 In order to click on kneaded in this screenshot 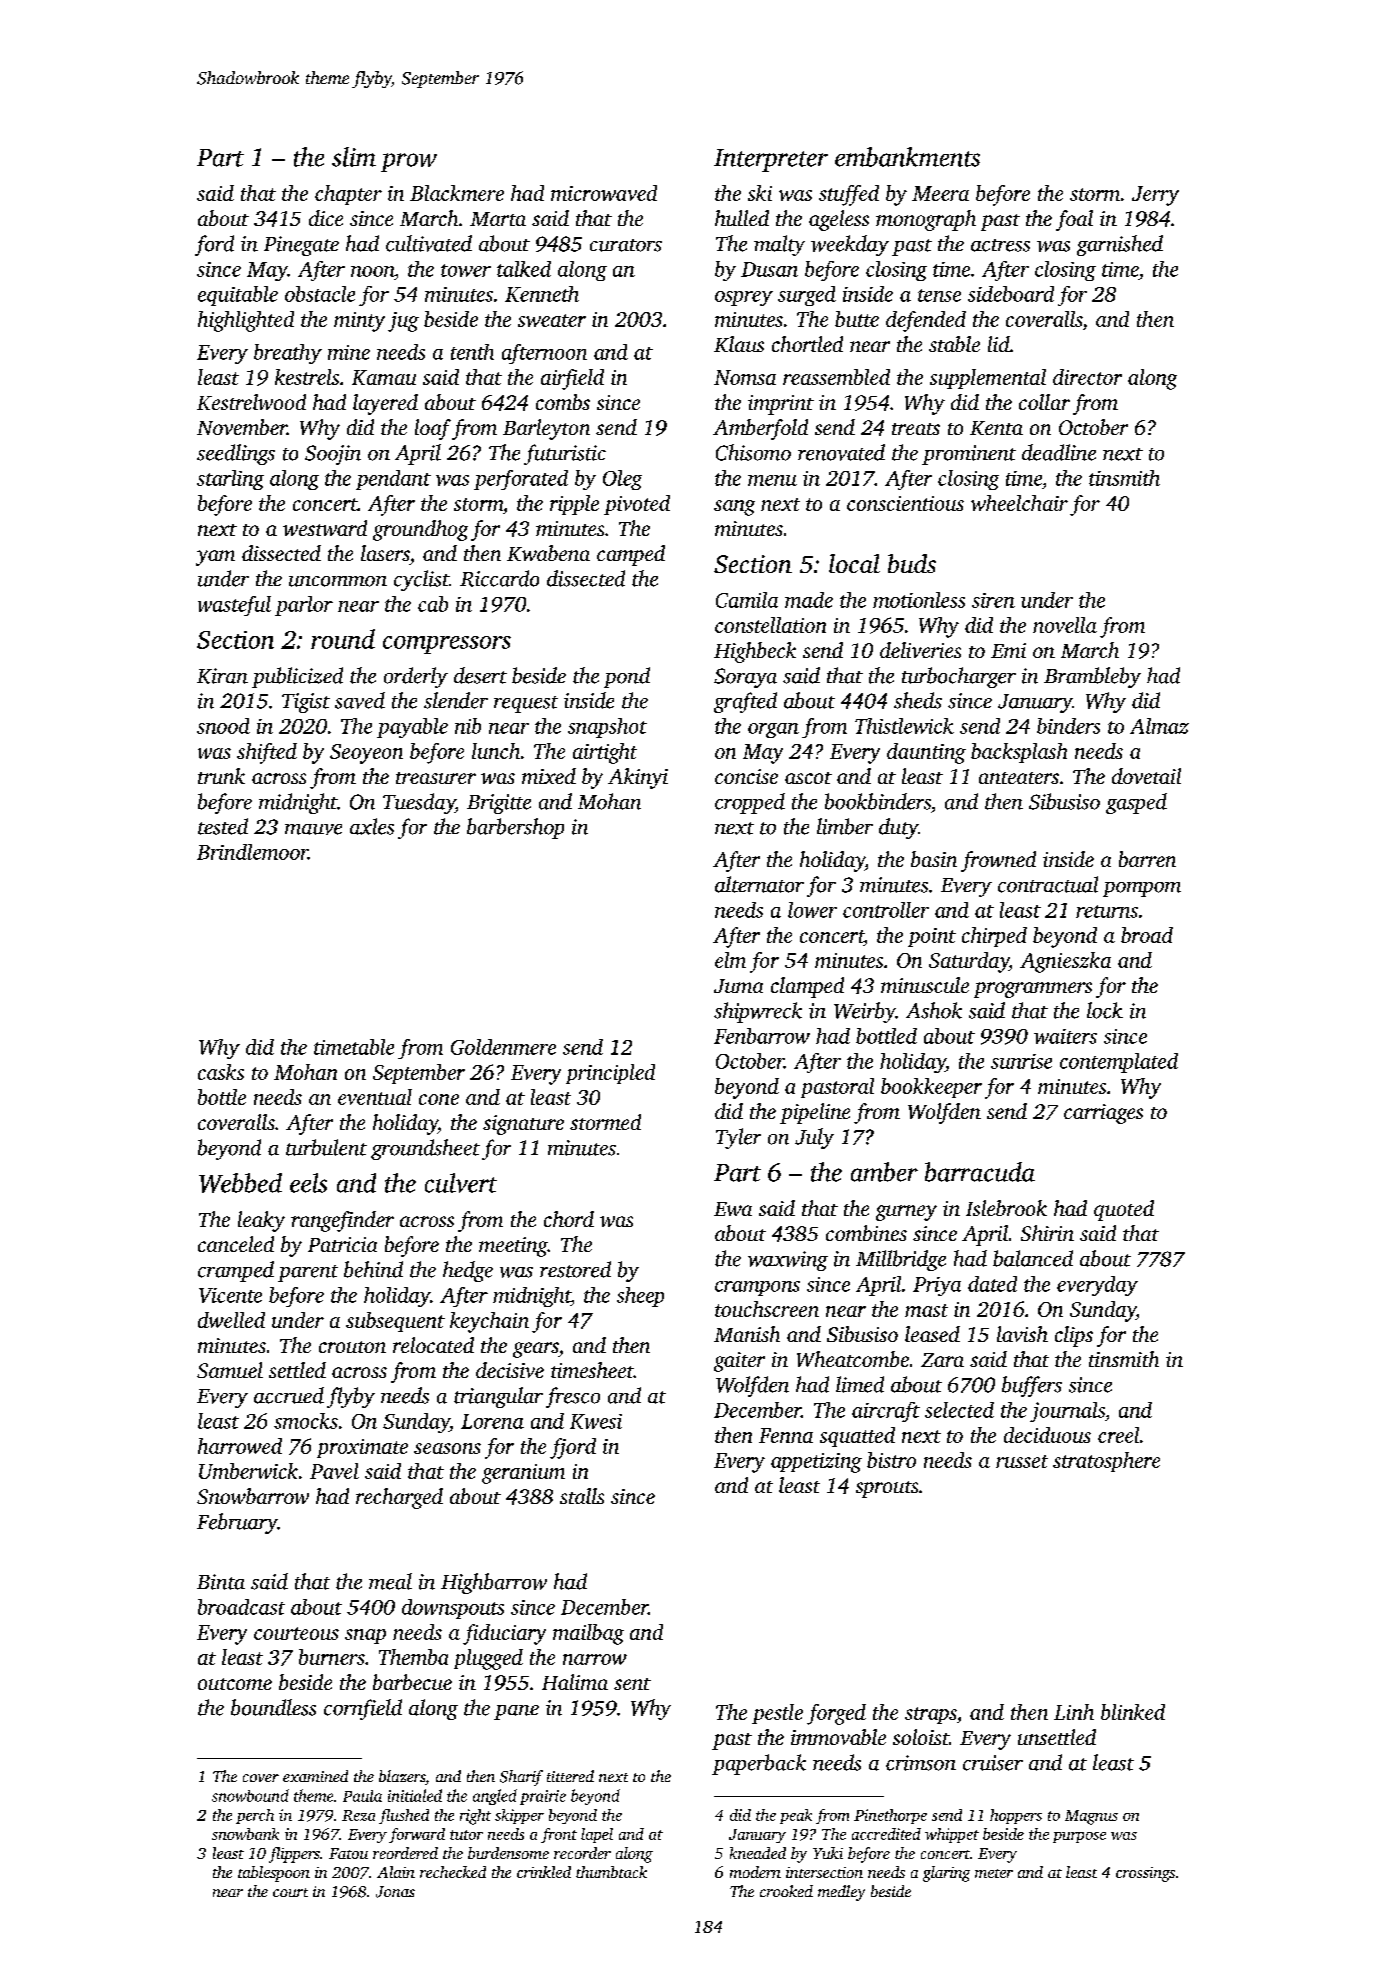, I will do `click(758, 1853)`.
